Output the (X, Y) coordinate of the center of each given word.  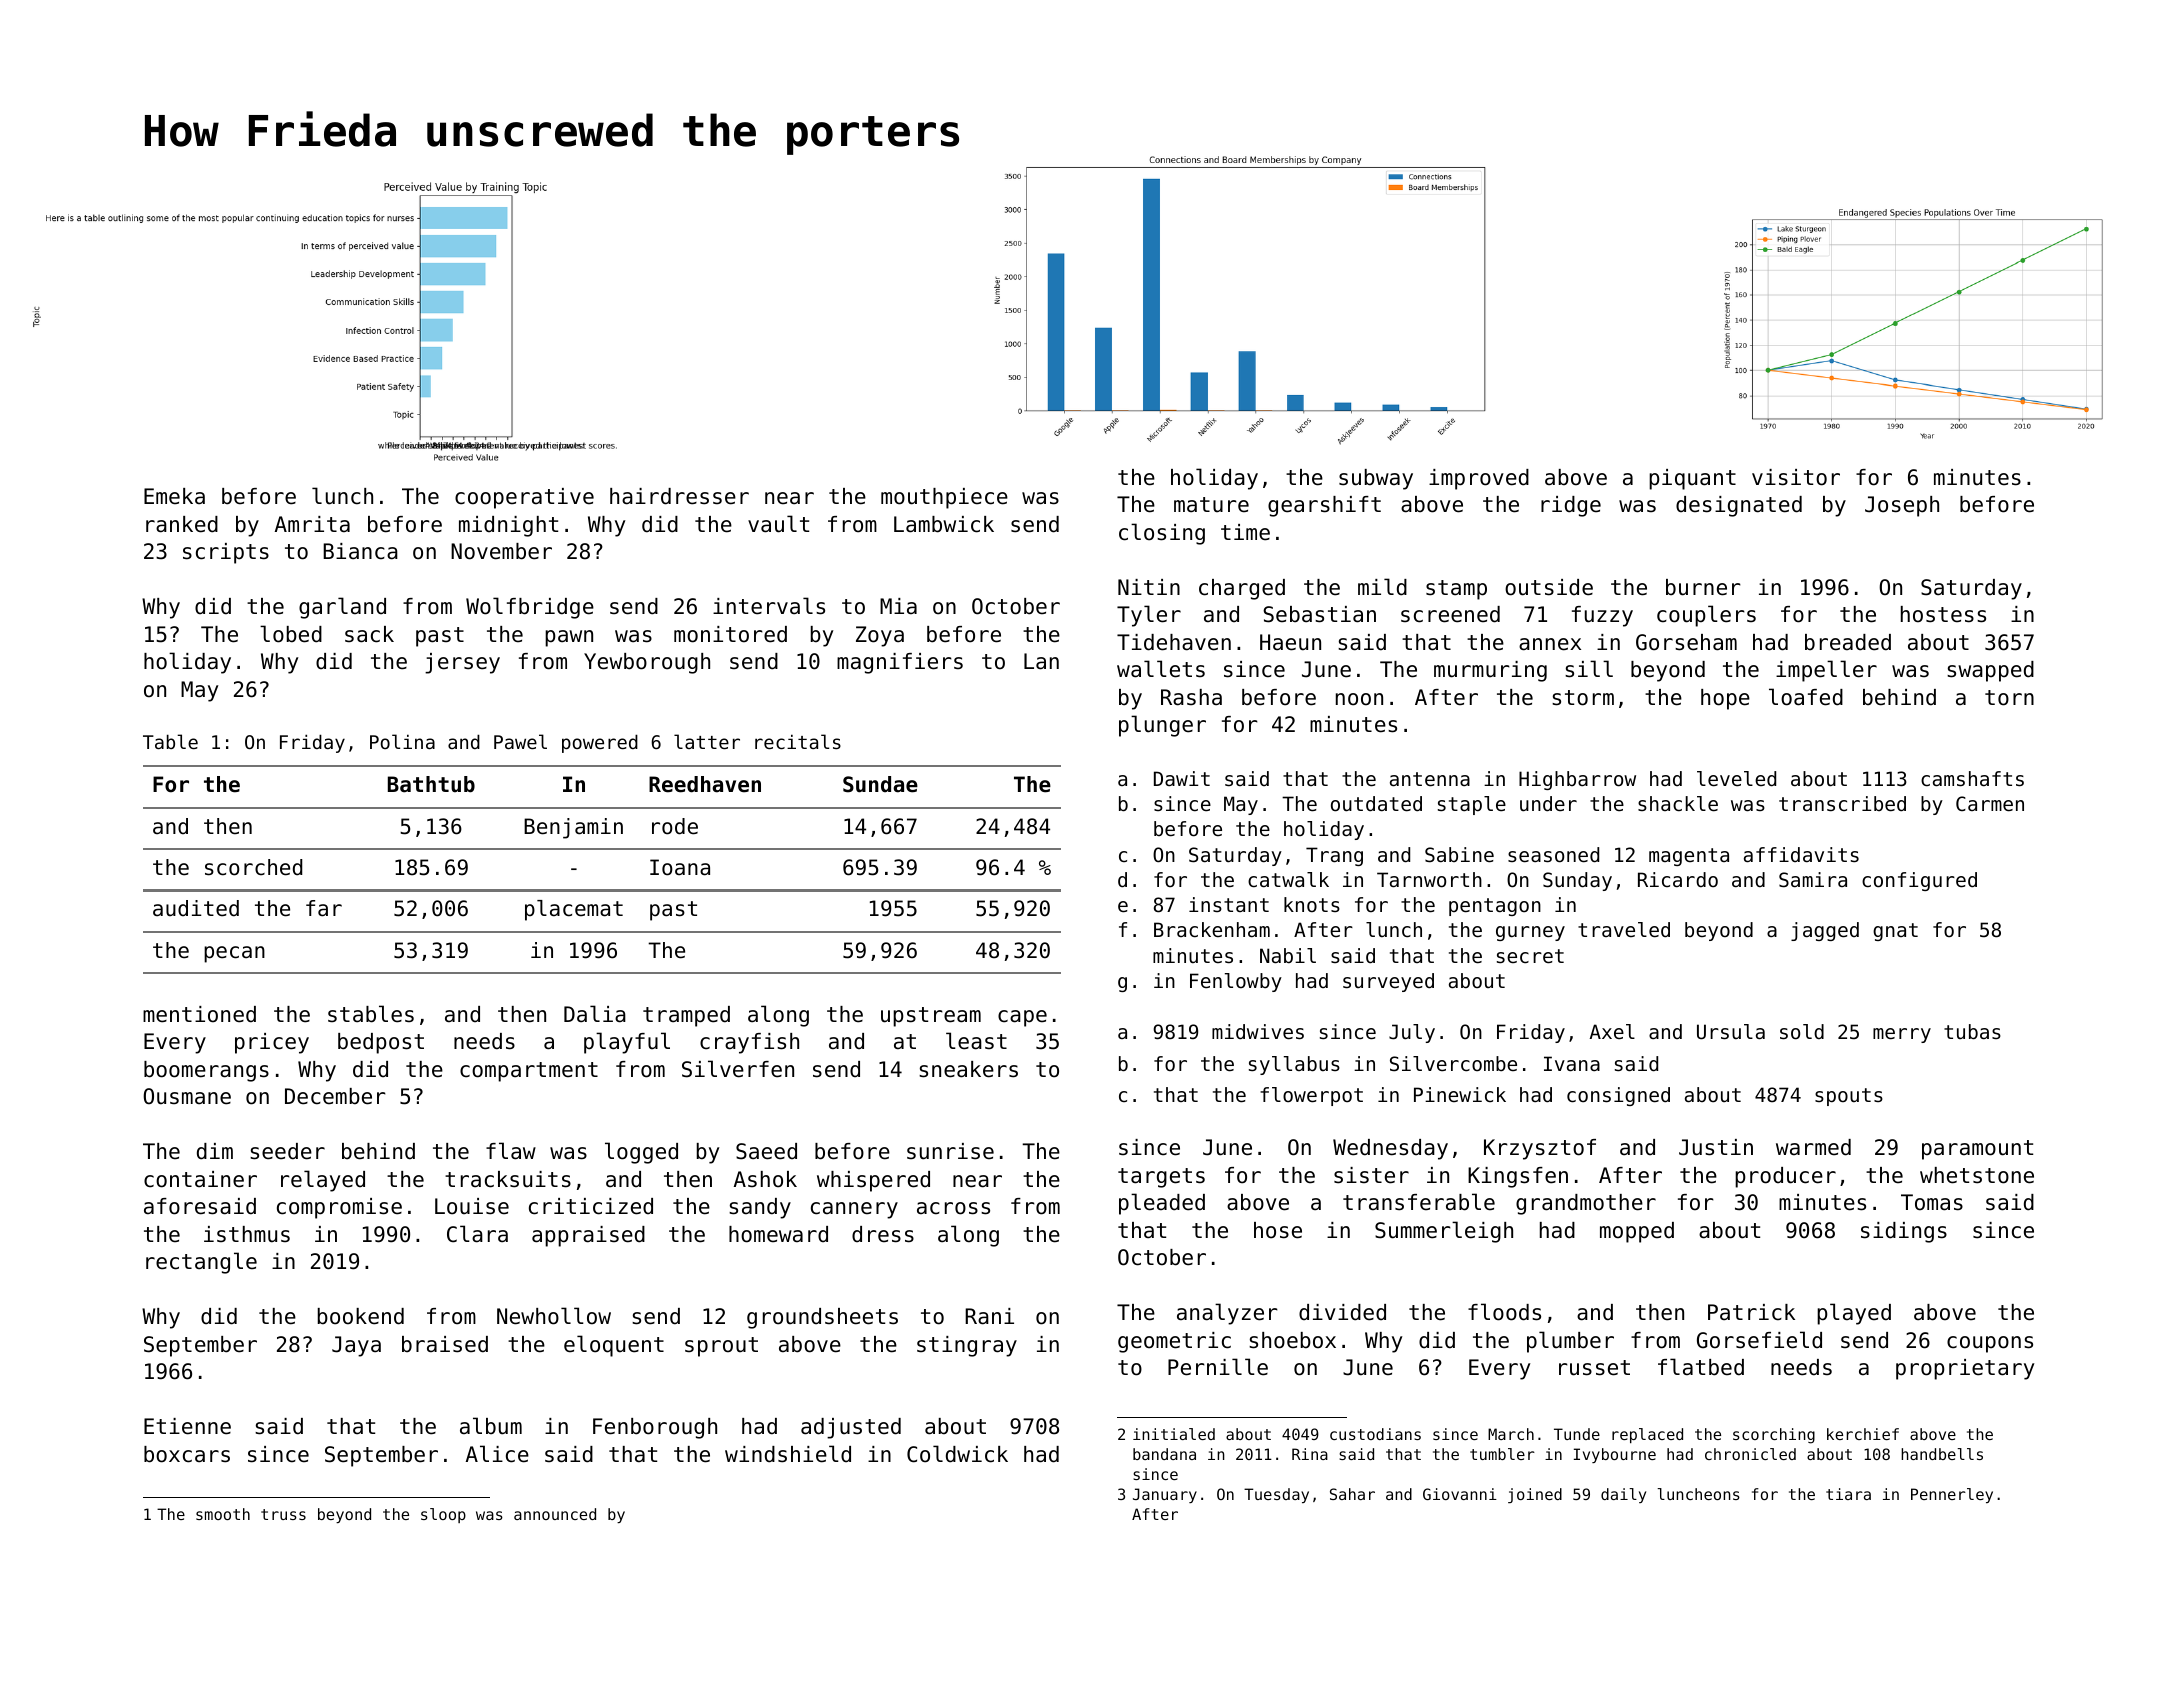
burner (1703, 587)
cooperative (524, 498)
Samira (1813, 880)
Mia (898, 606)
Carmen (1990, 804)
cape (1022, 1018)
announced (555, 1514)
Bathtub (431, 784)
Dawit (1182, 778)
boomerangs (206, 1071)
